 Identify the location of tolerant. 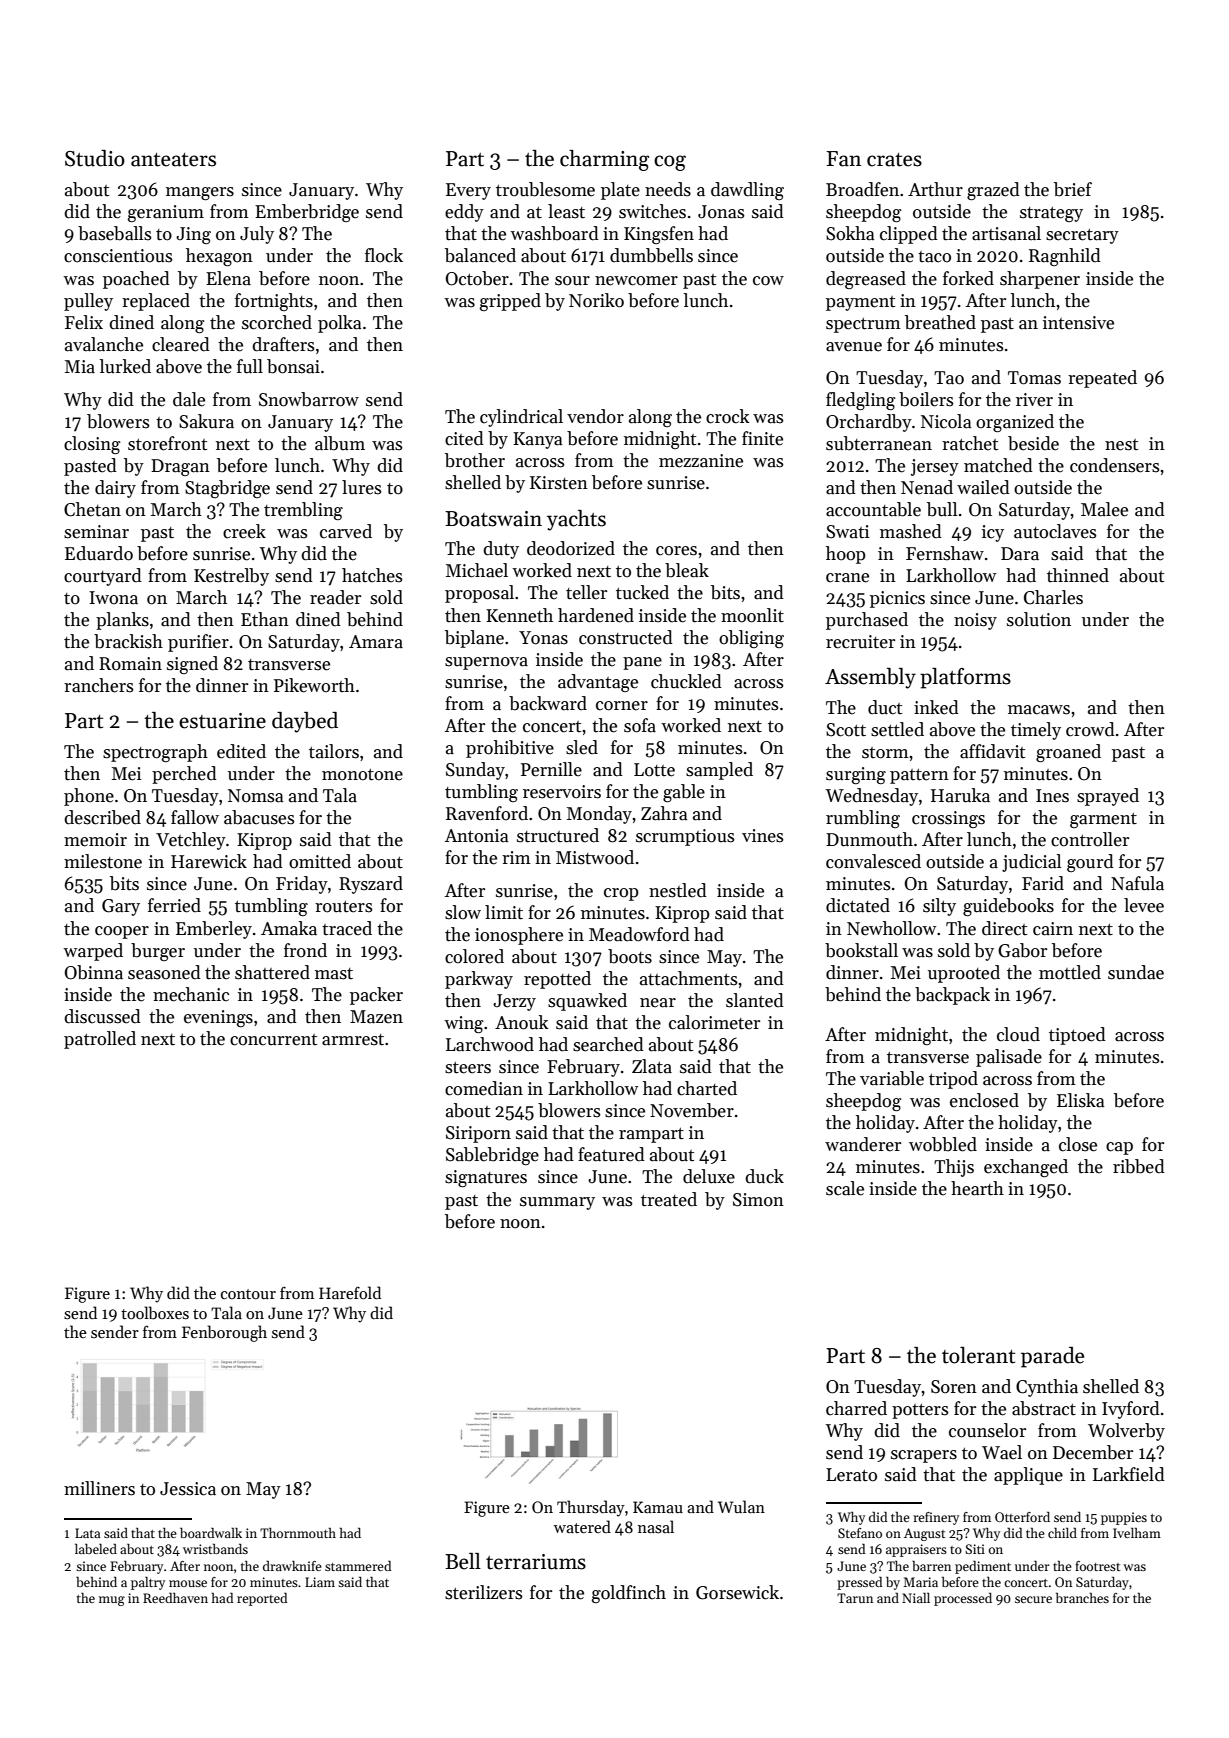
(978, 1355).
